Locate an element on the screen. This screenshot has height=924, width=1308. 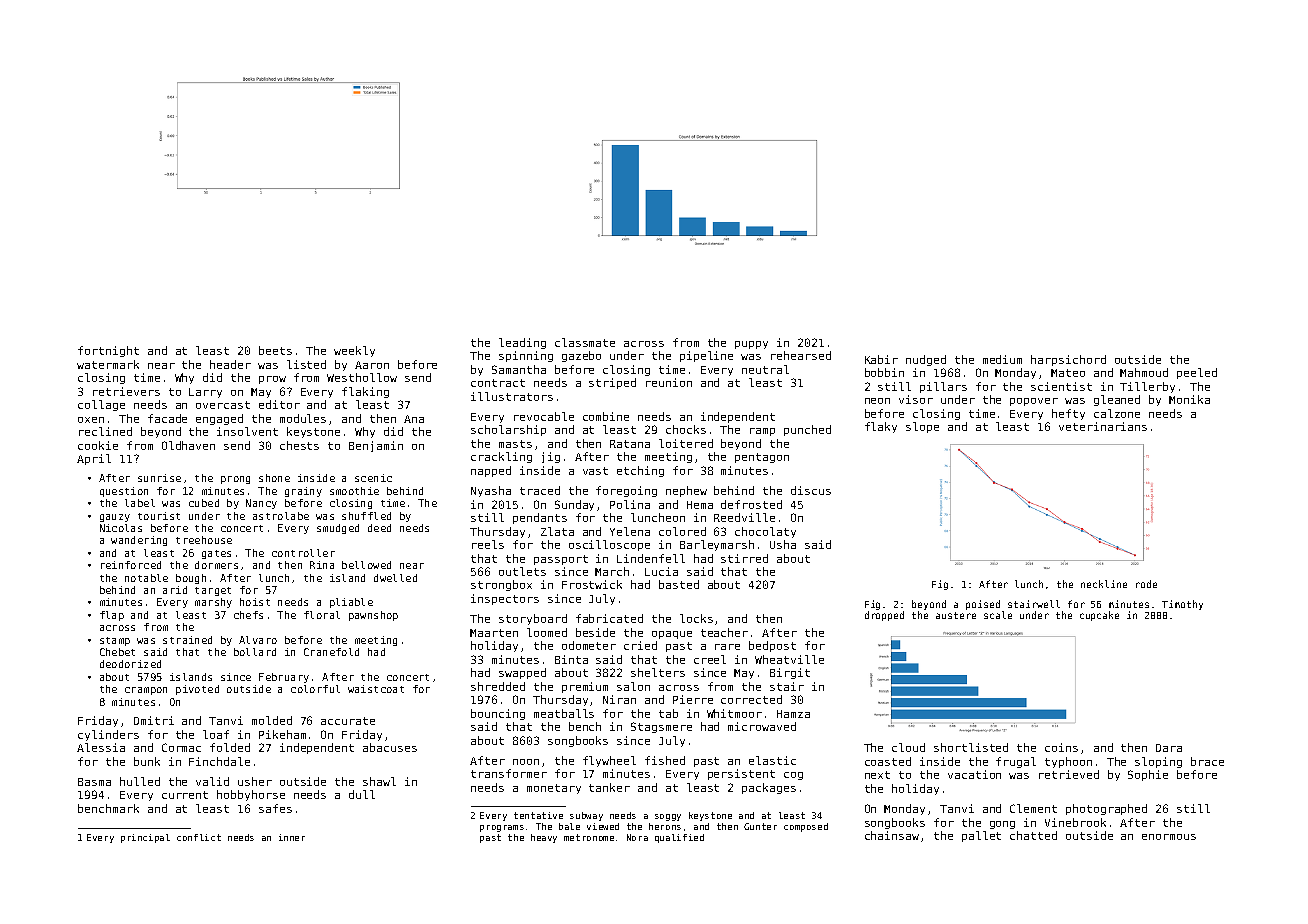
rode is located at coordinates (1146, 584).
